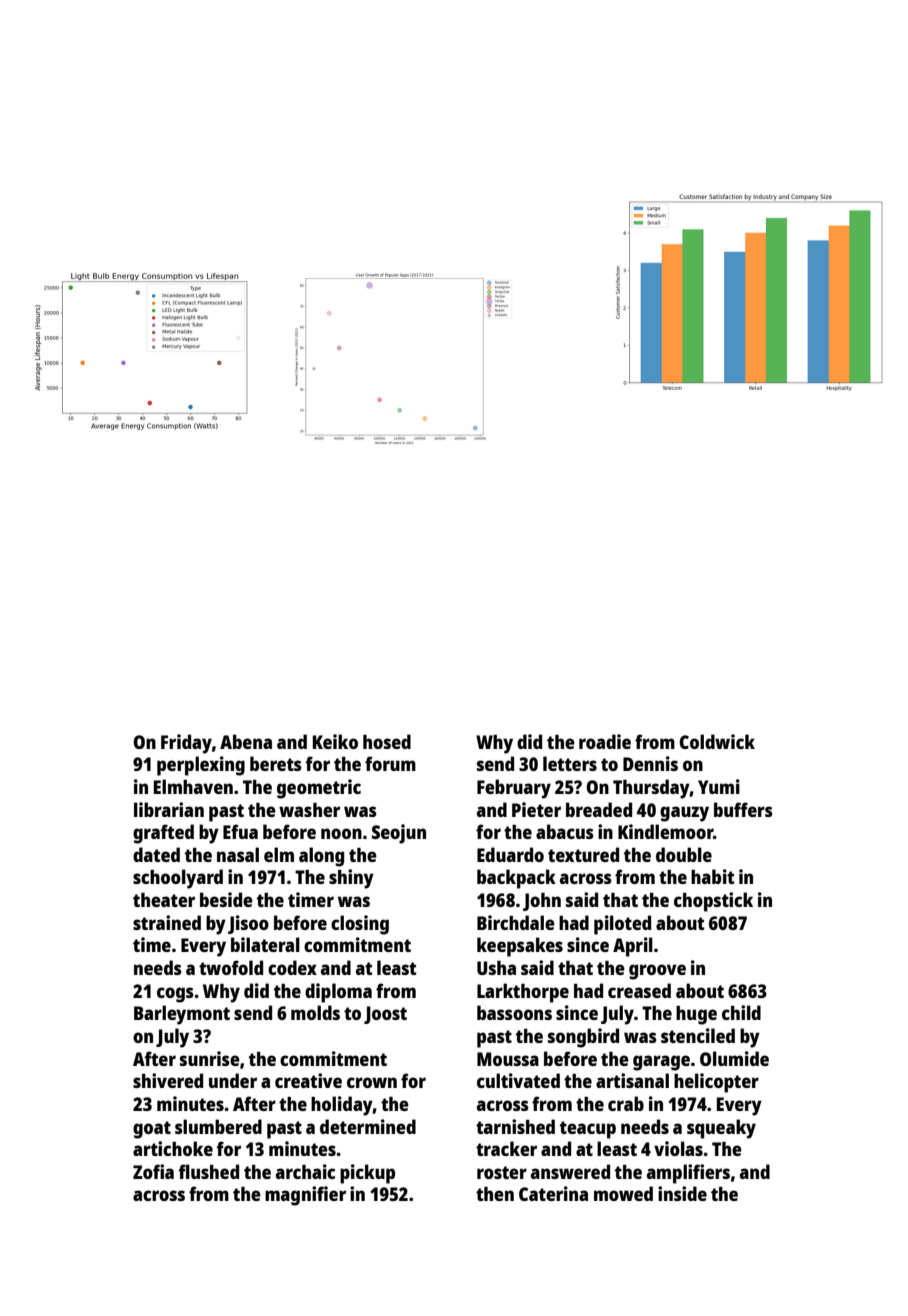 The image size is (908, 1316). I want to click on shiny, so click(351, 879).
